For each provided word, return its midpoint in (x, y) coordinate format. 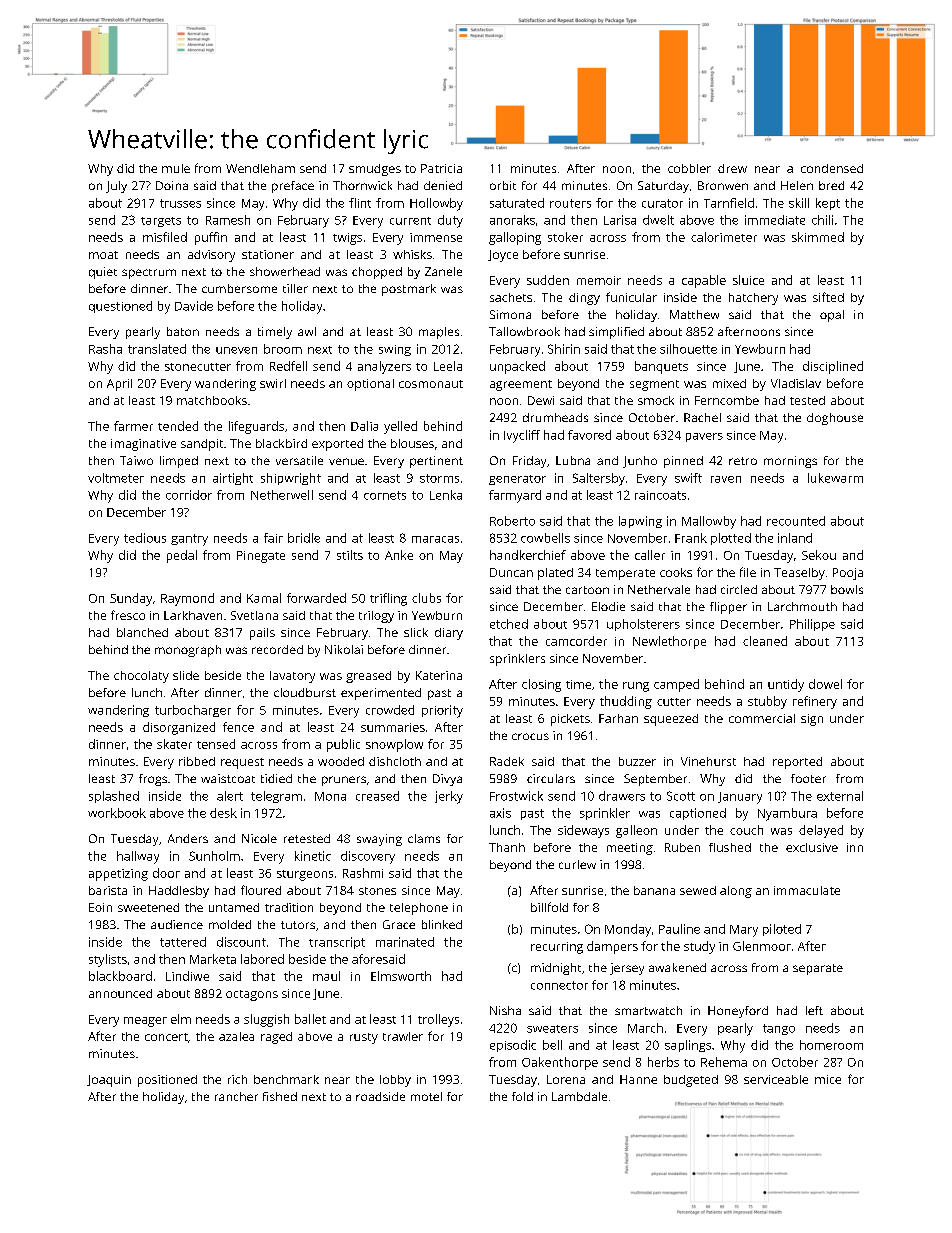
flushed (730, 847)
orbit (503, 185)
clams (424, 838)
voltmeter (116, 478)
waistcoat (228, 778)
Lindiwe (187, 976)
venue (346, 461)
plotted (731, 539)
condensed (832, 168)
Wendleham (260, 168)
